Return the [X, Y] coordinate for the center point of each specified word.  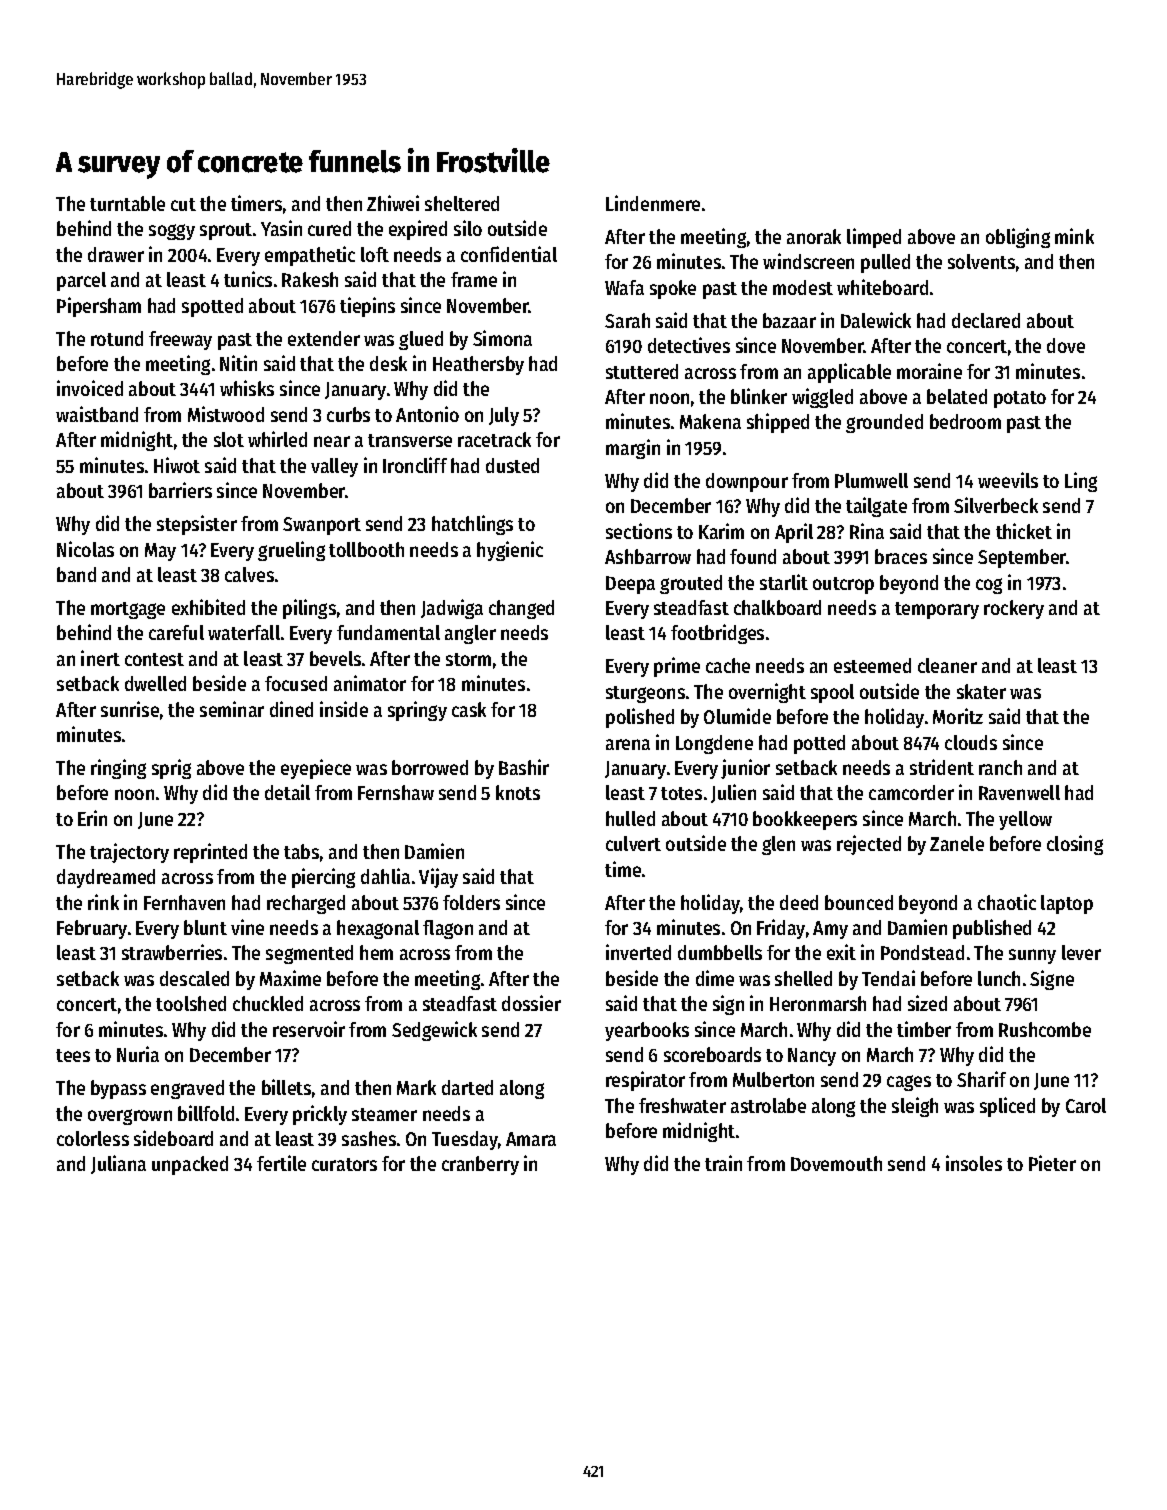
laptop [1067, 904]
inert [100, 658]
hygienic [510, 551]
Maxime [290, 978]
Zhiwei [393, 203]
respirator [645, 1081]
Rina [867, 531]
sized [927, 1003]
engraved [187, 1089]
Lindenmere [653, 203]
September [1022, 558]
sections [639, 531]
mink [1074, 236]
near [332, 441]
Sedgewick [434, 1031]
